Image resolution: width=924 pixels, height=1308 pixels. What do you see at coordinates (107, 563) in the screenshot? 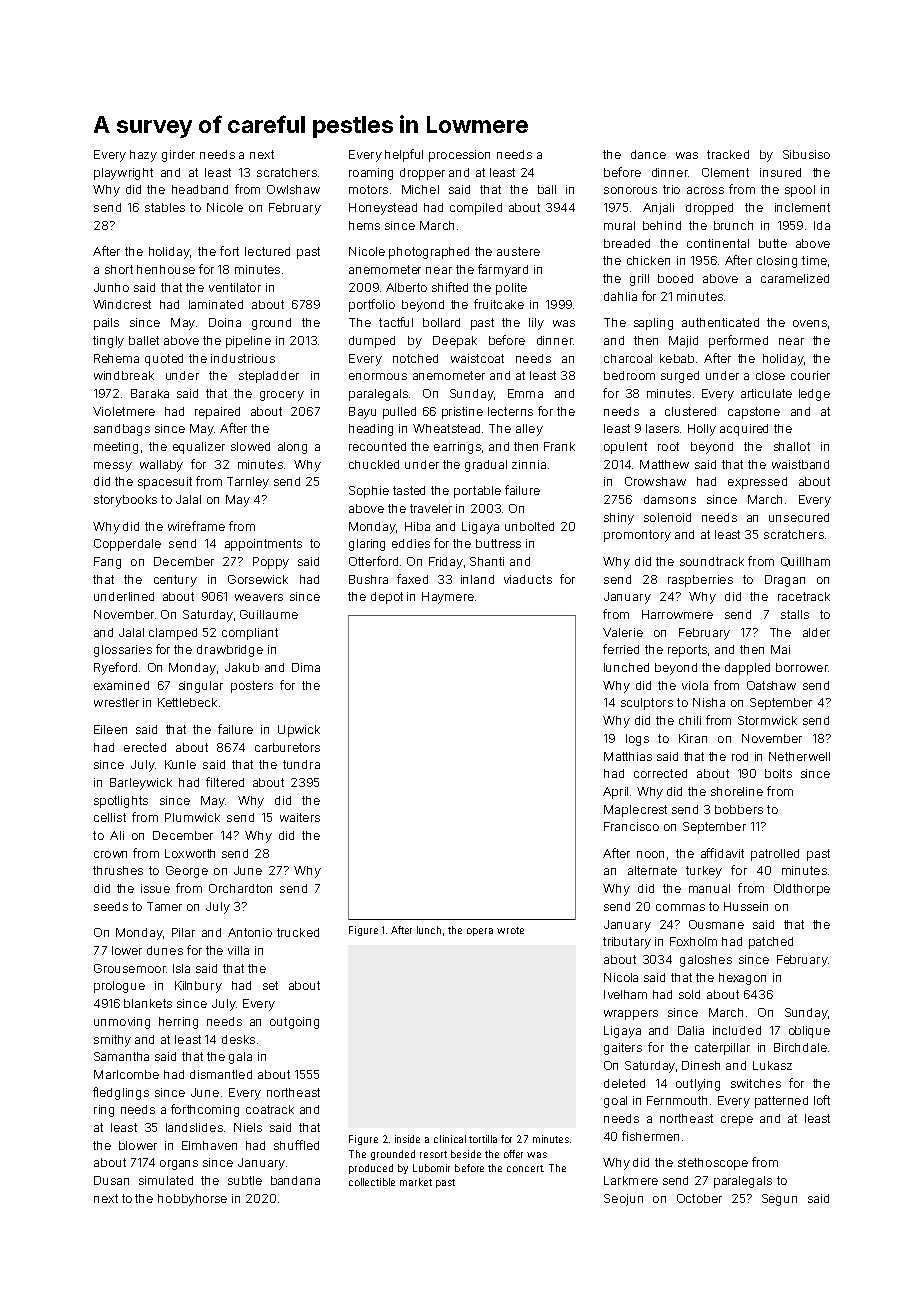
I see `Fang` at bounding box center [107, 563].
